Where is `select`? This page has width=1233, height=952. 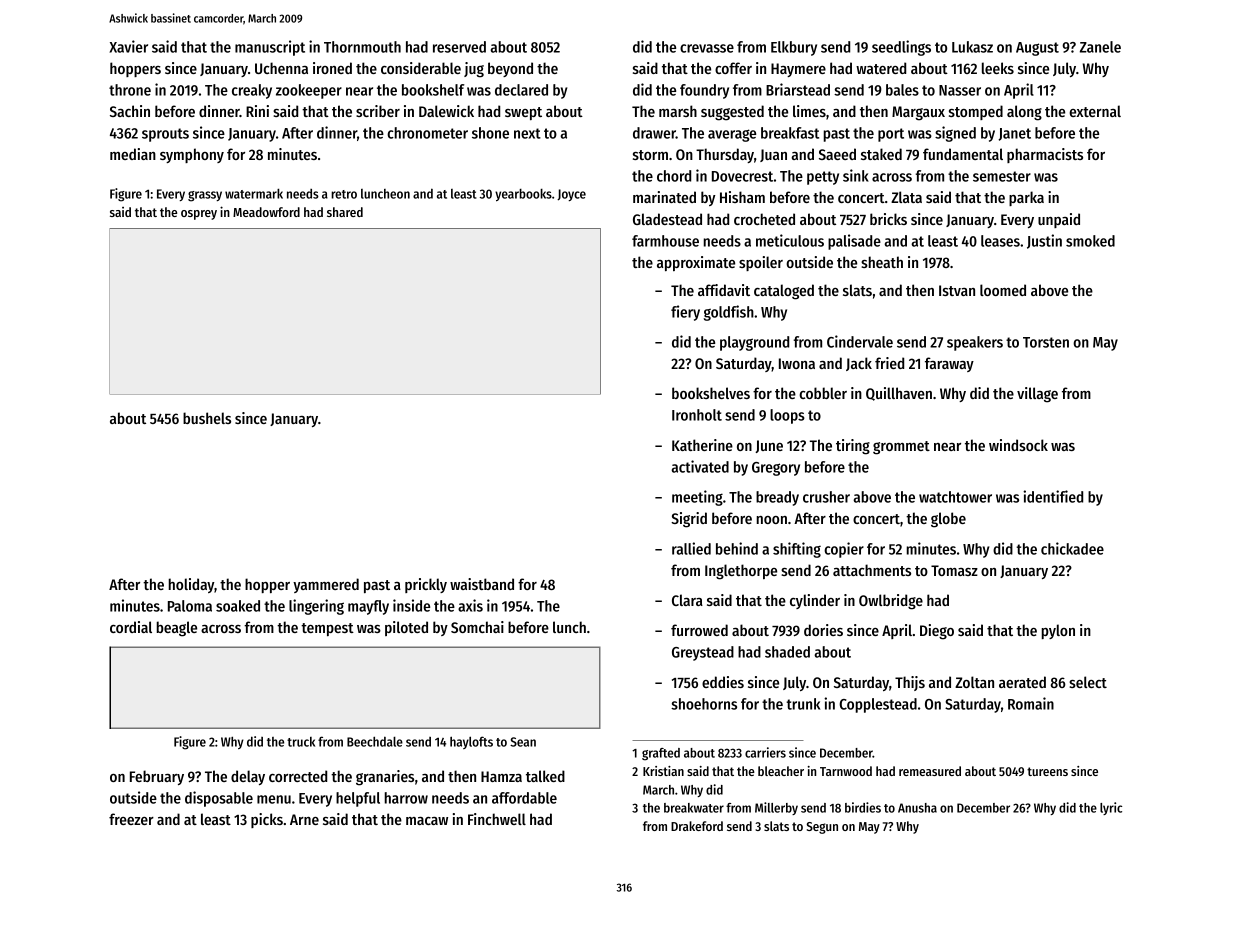
select is located at coordinates (1088, 682).
